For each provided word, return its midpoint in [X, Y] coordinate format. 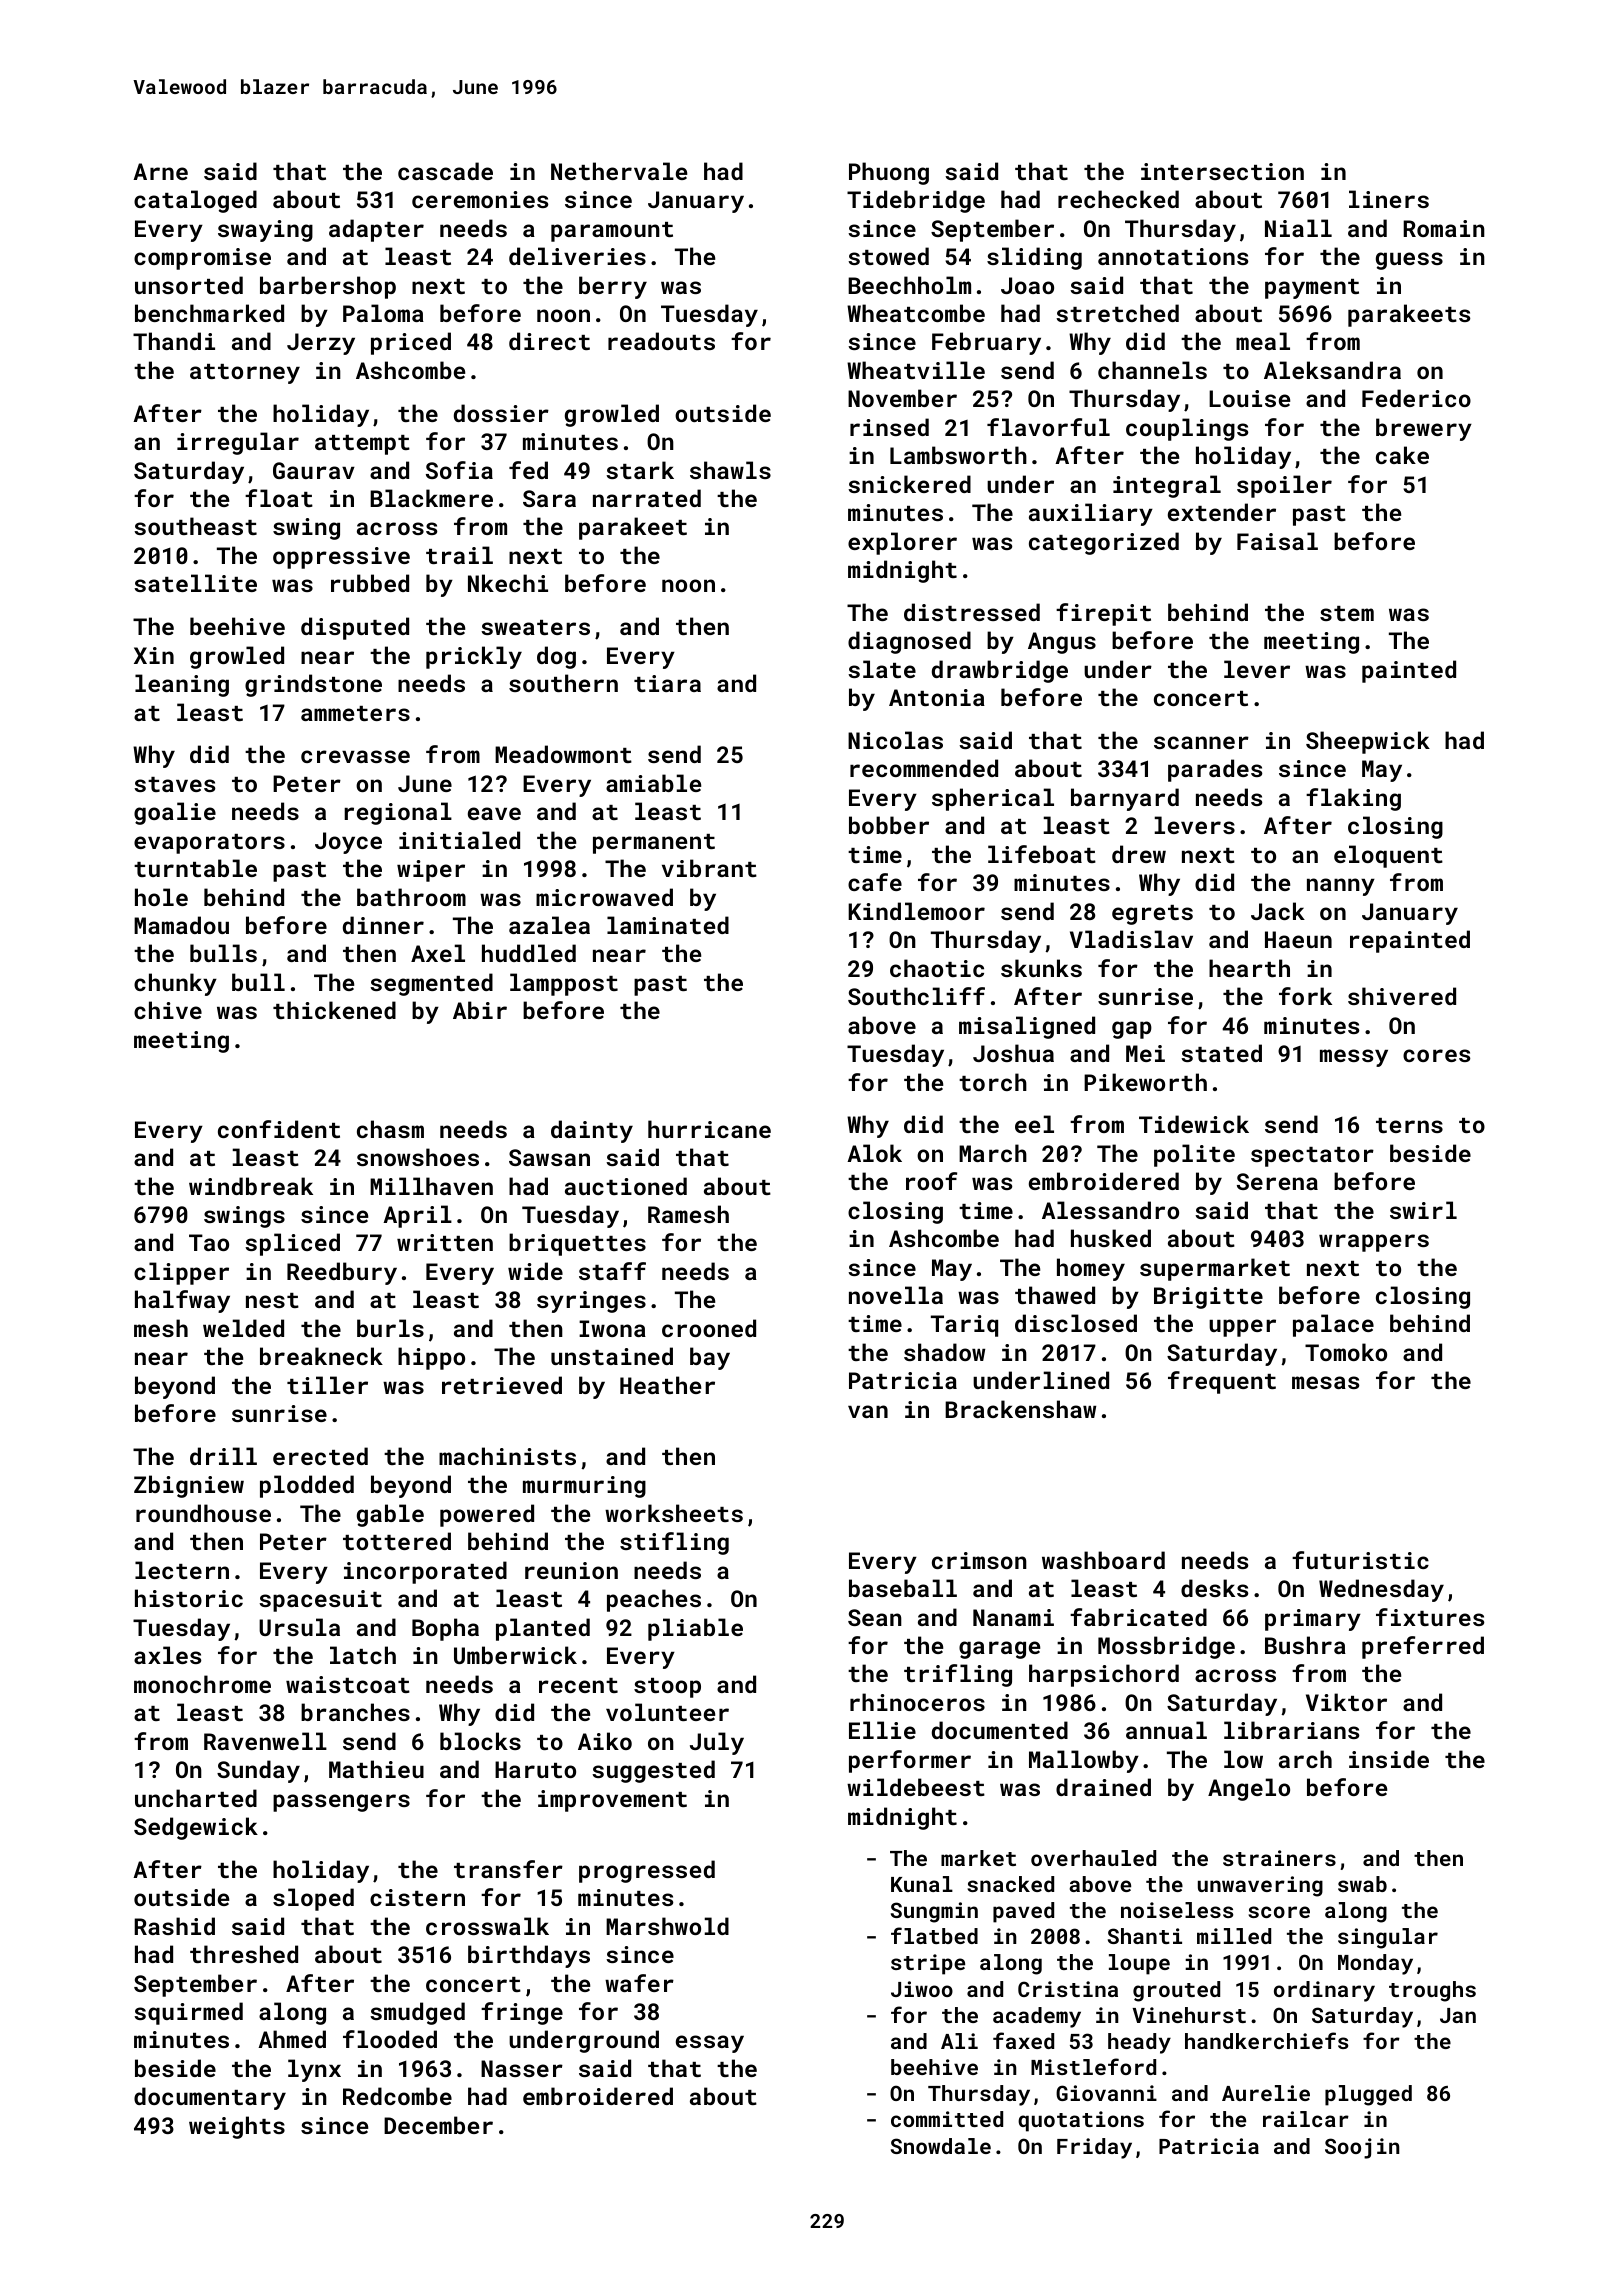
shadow [944, 1352]
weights [237, 2127]
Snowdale [941, 2146]
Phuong [889, 173]
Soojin [1362, 2148]
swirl [1423, 1210]
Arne [160, 171]
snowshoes [418, 1157]
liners [1389, 199]
